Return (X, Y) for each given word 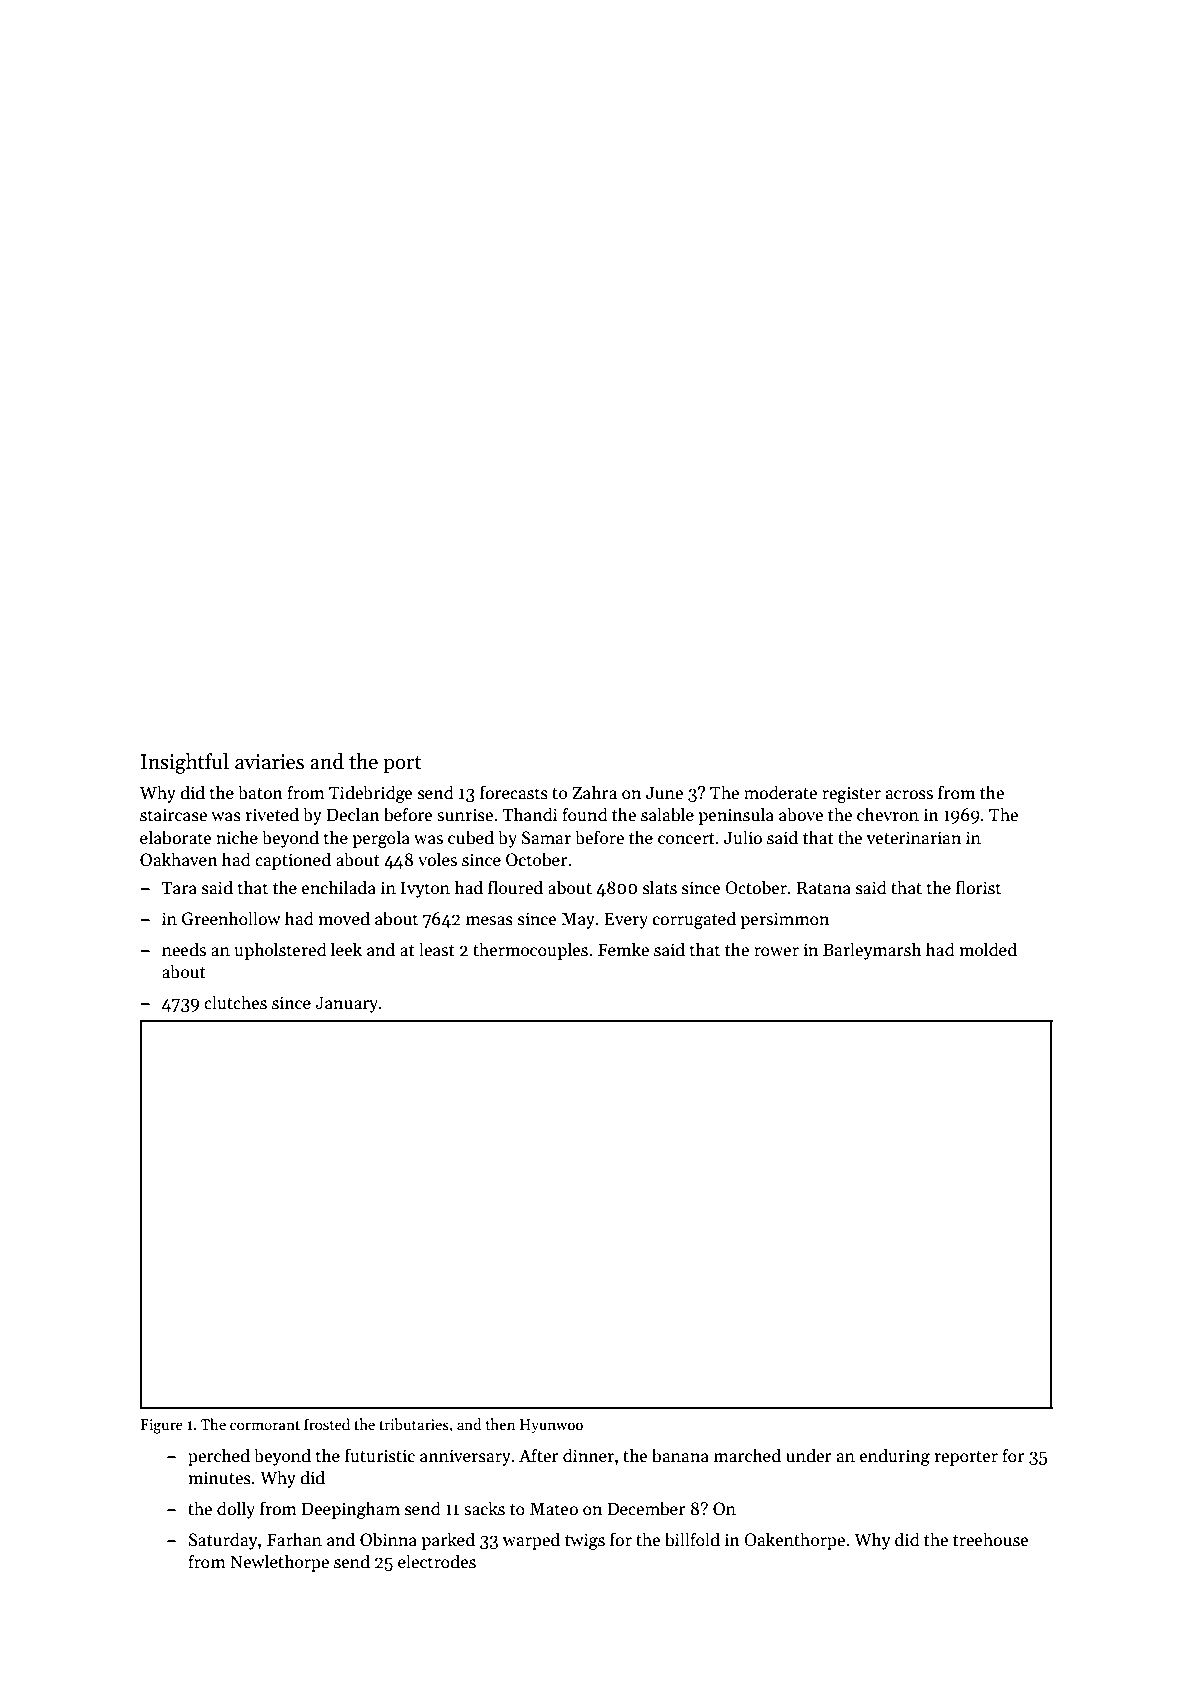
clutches (235, 1002)
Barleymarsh (872, 951)
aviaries (269, 762)
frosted (327, 1424)
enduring (895, 1457)
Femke (623, 949)
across (909, 795)
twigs (585, 1541)
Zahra (594, 792)
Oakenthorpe (794, 1541)
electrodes (437, 1561)
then (500, 1424)
